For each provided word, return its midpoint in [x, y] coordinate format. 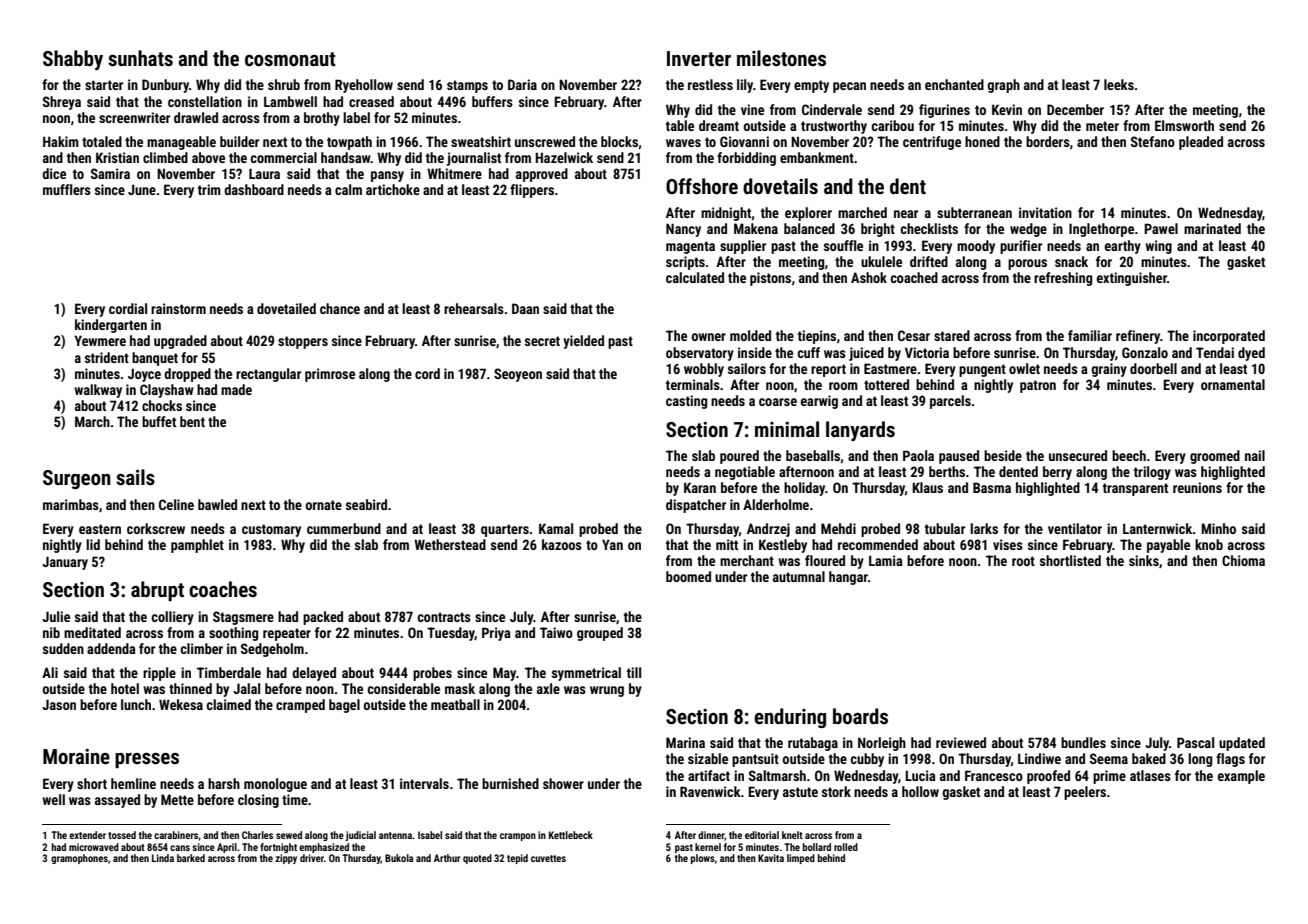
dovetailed [286, 308]
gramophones [79, 859]
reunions [1197, 487]
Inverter [699, 58]
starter [104, 85]
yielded [583, 342]
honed [982, 141]
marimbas [71, 504]
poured [739, 457]
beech [1129, 455]
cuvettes [548, 858]
